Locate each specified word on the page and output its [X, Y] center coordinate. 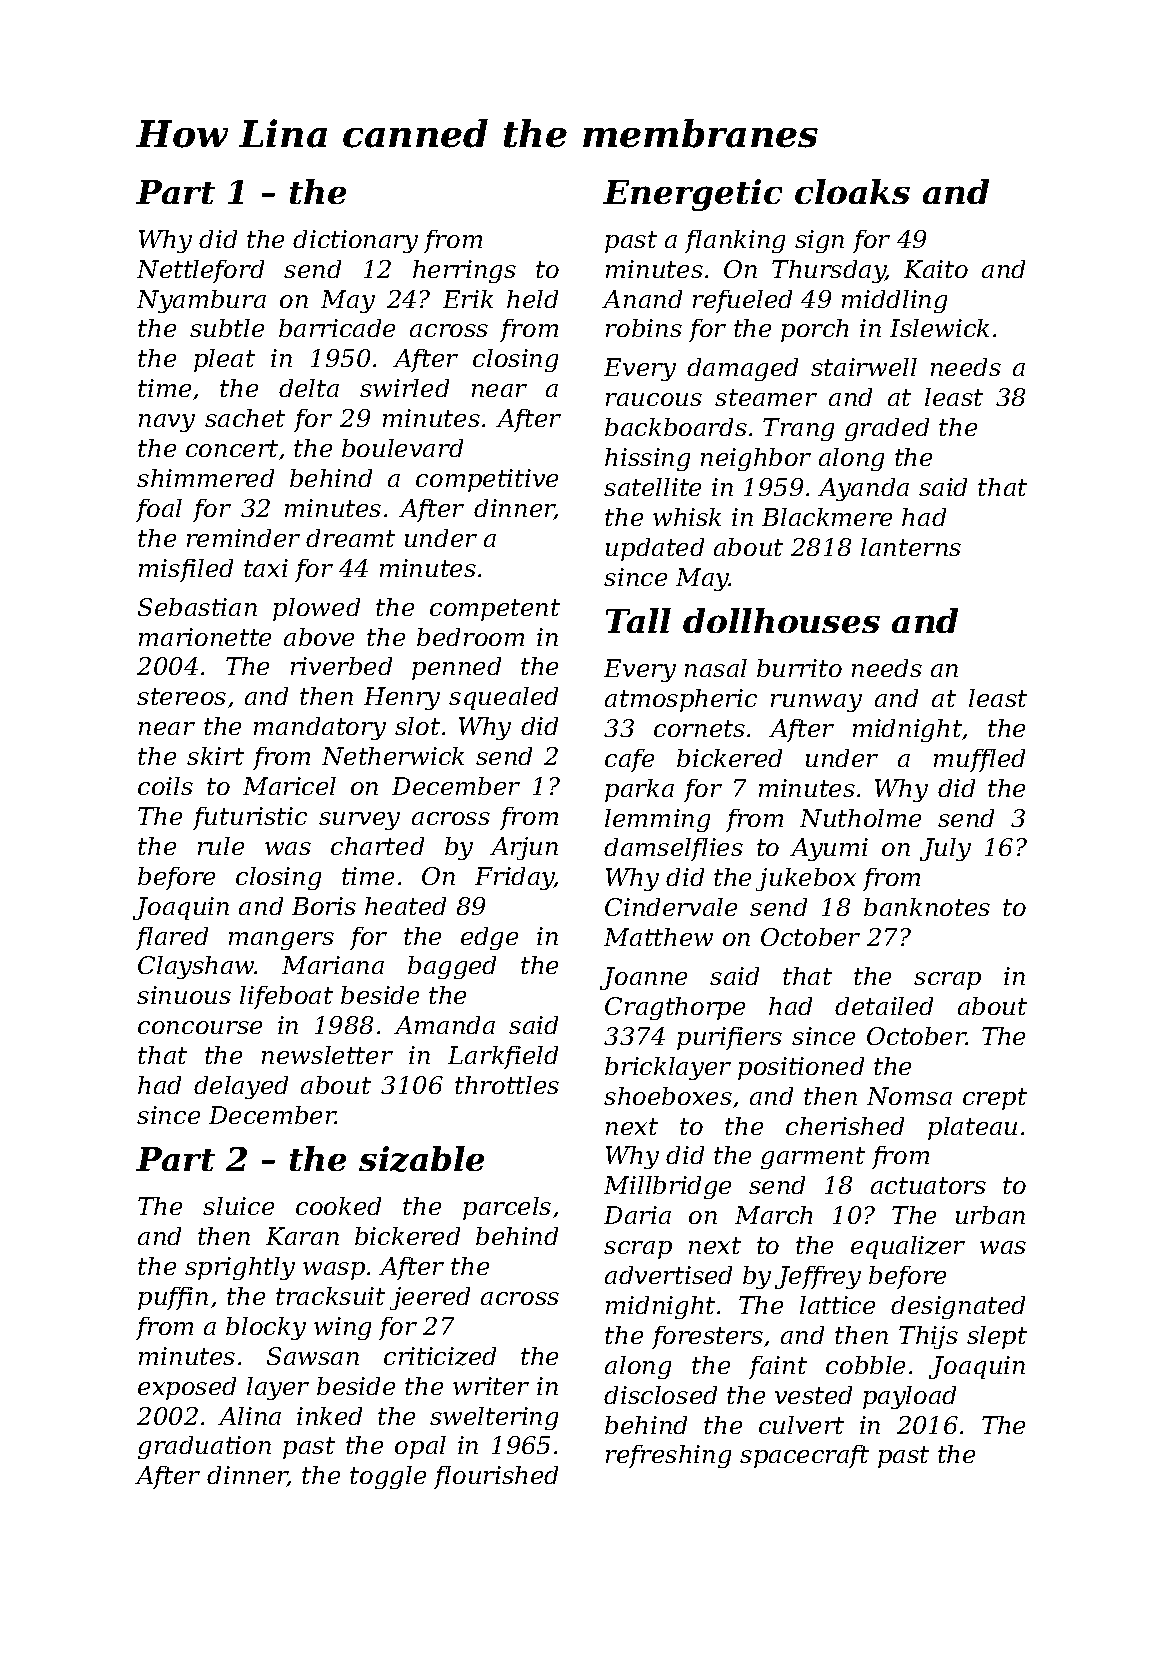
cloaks [852, 191]
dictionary [355, 241]
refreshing [668, 1456]
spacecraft [804, 1456]
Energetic [692, 195]
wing [342, 1328]
